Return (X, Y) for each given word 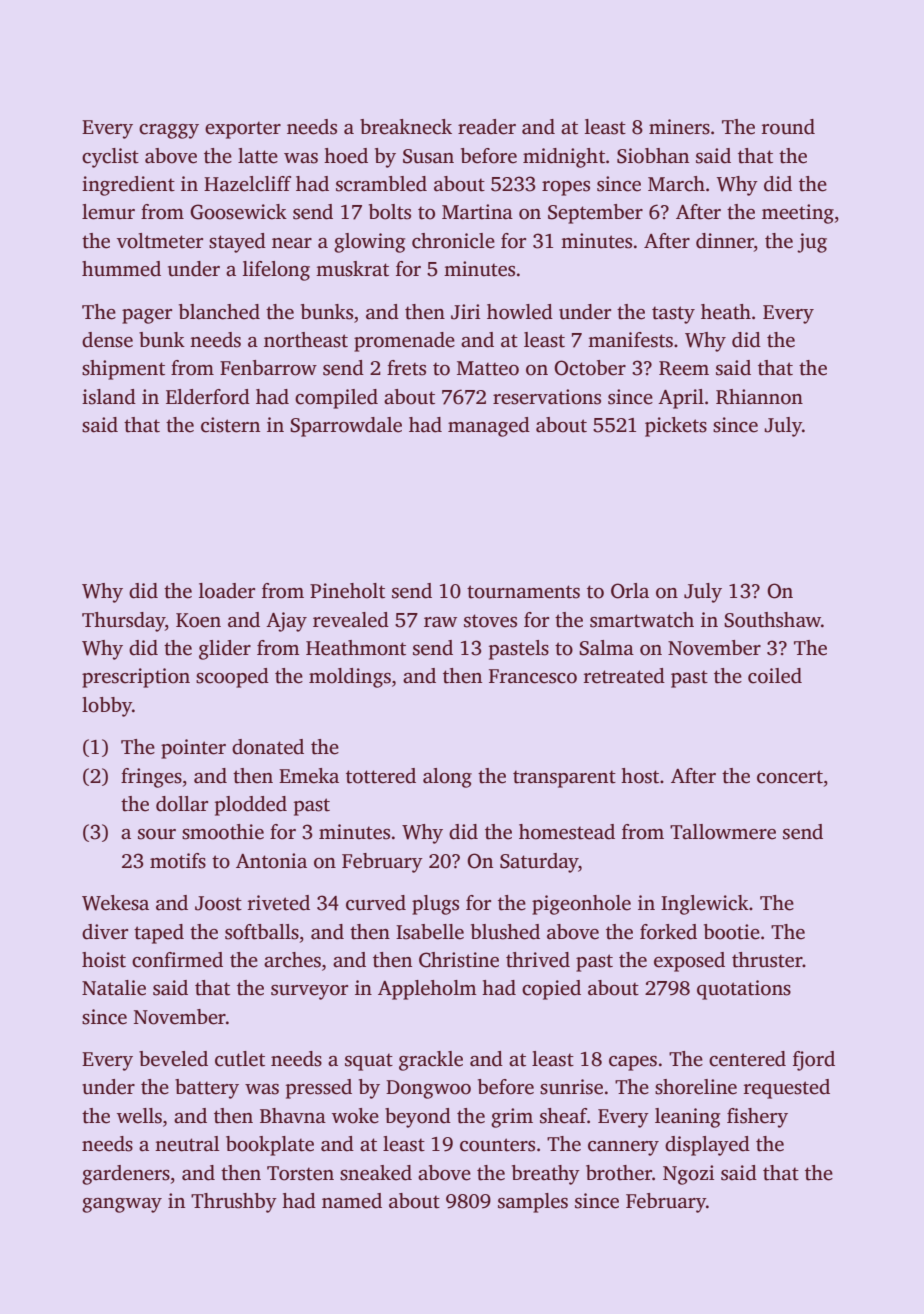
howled (520, 312)
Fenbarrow (268, 368)
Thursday (123, 622)
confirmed (177, 960)
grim (512, 1118)
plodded (251, 806)
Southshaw (772, 620)
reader (487, 127)
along (447, 778)
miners (679, 127)
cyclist (110, 158)
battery (207, 1089)
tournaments (523, 592)
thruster (767, 960)
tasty (673, 315)
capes (633, 1063)
